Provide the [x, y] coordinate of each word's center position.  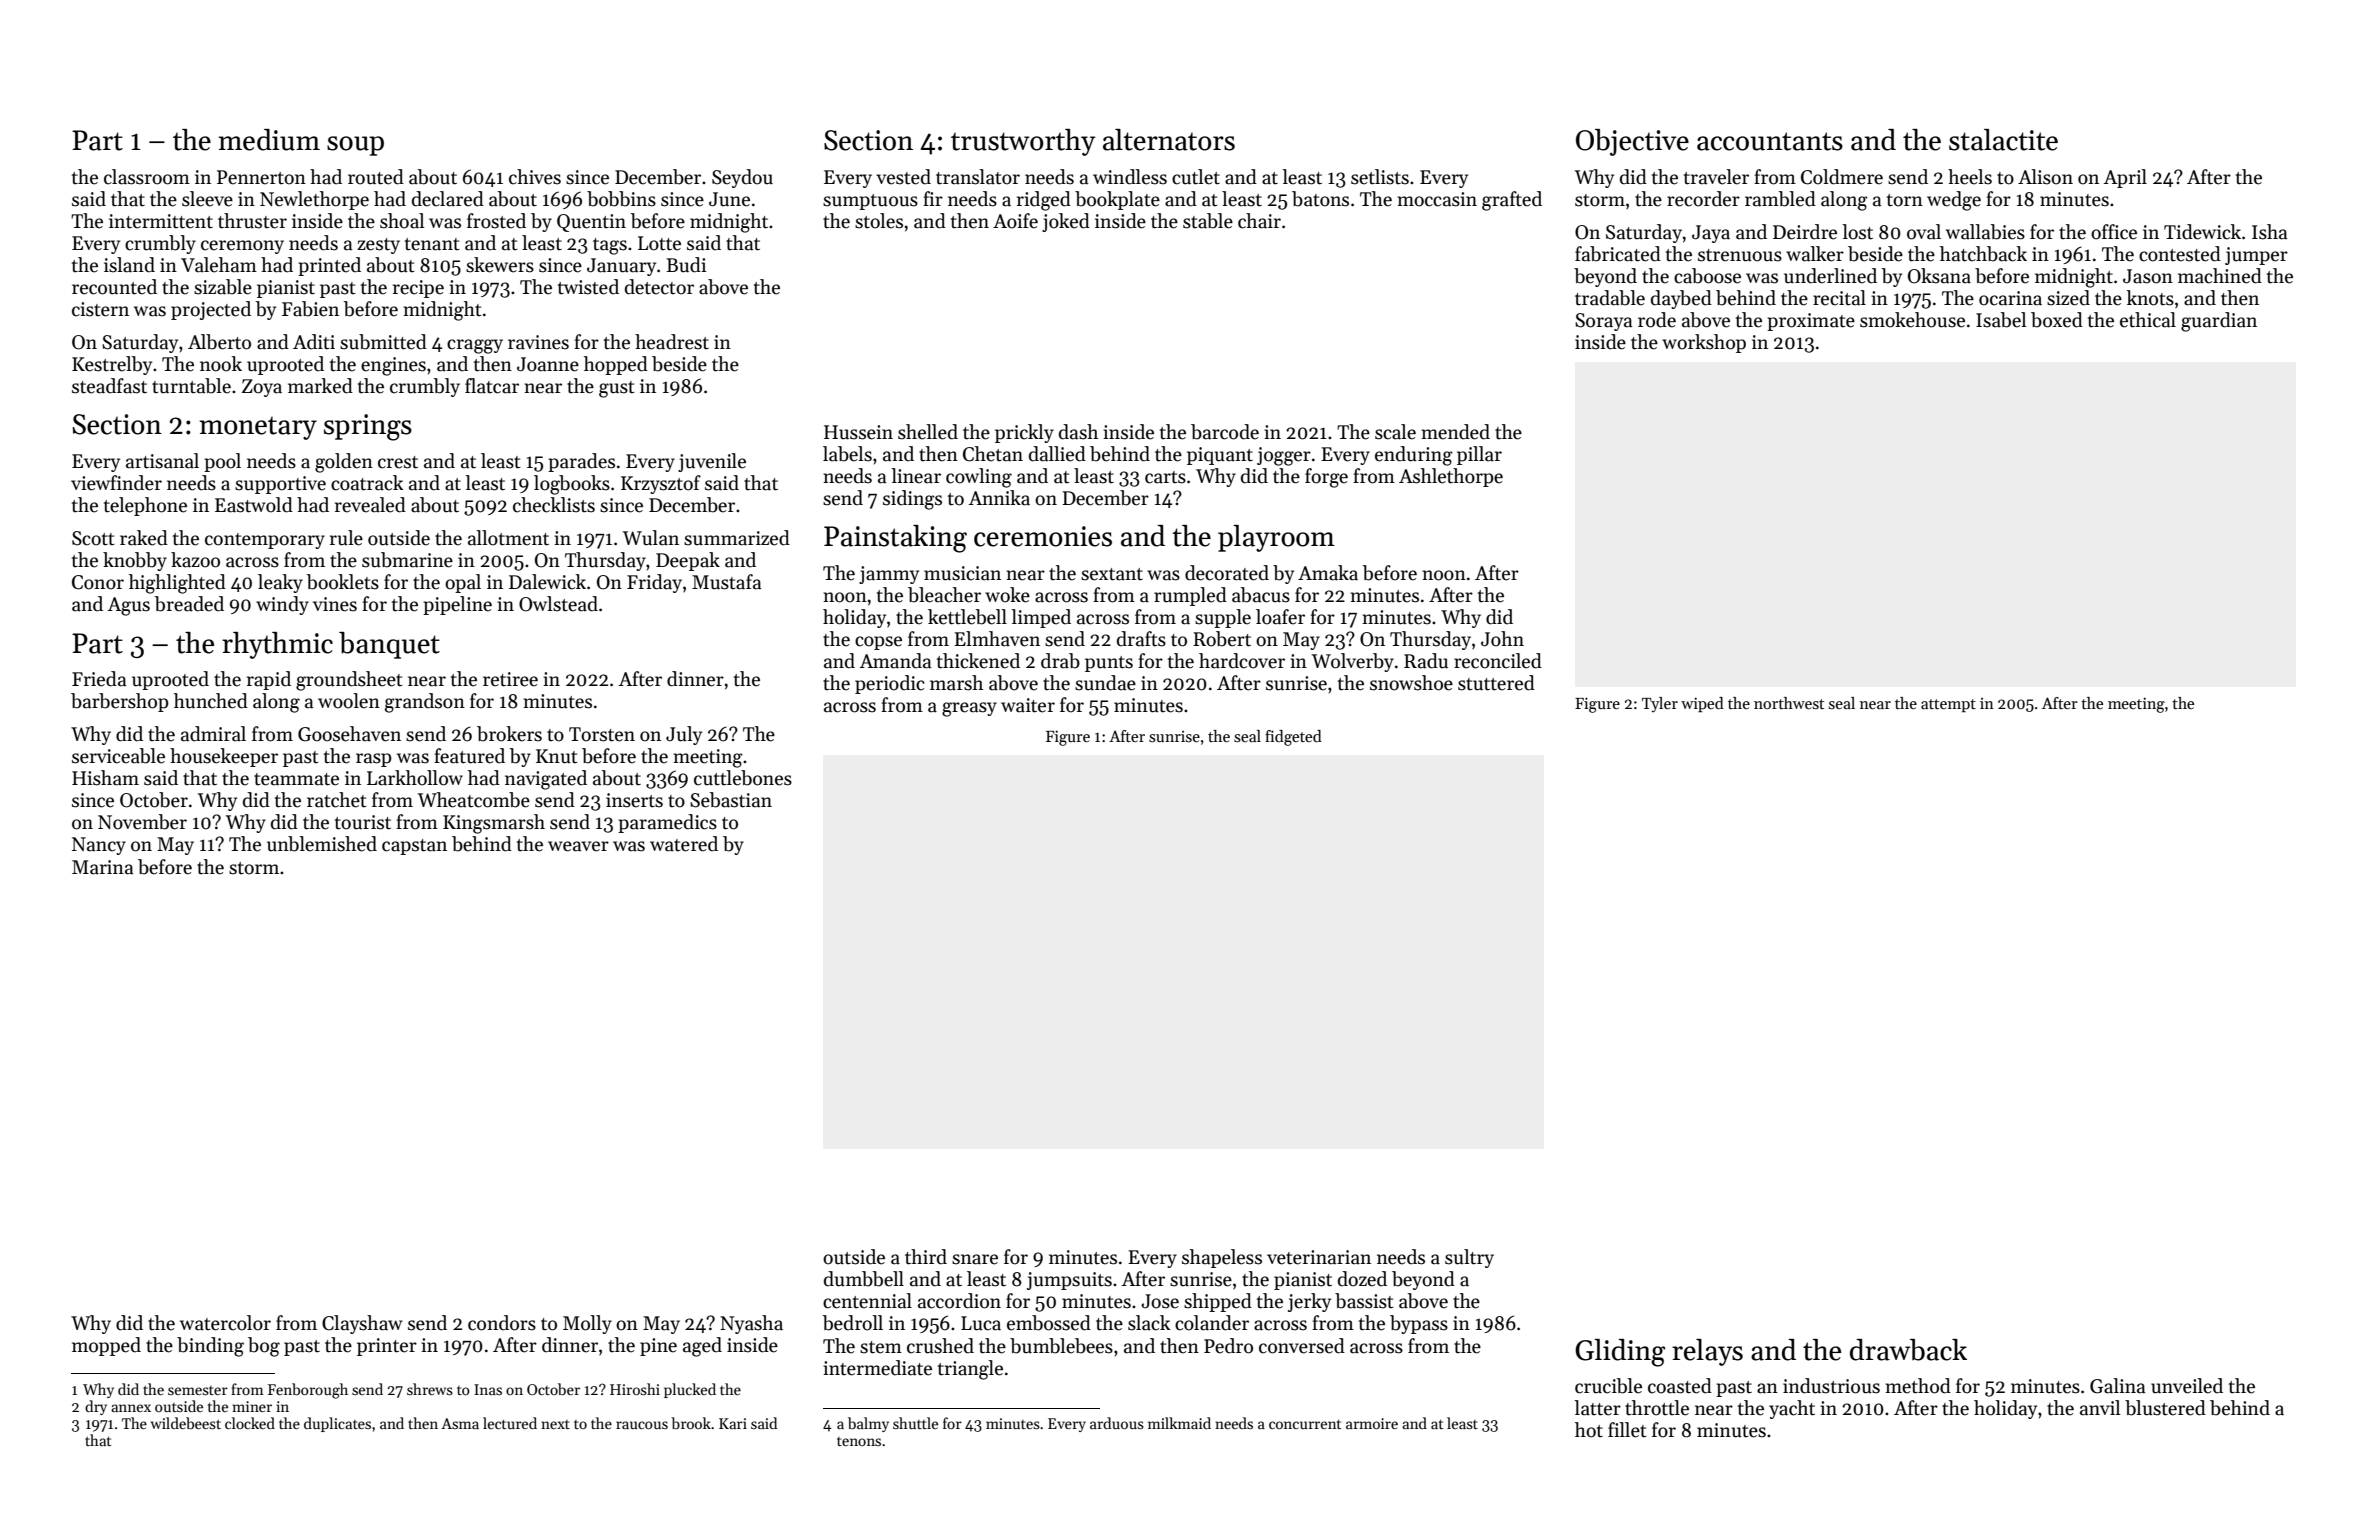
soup [355, 146]
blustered [2165, 1408]
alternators [1169, 140]
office [2114, 232]
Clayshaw [362, 1324]
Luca [981, 1323]
